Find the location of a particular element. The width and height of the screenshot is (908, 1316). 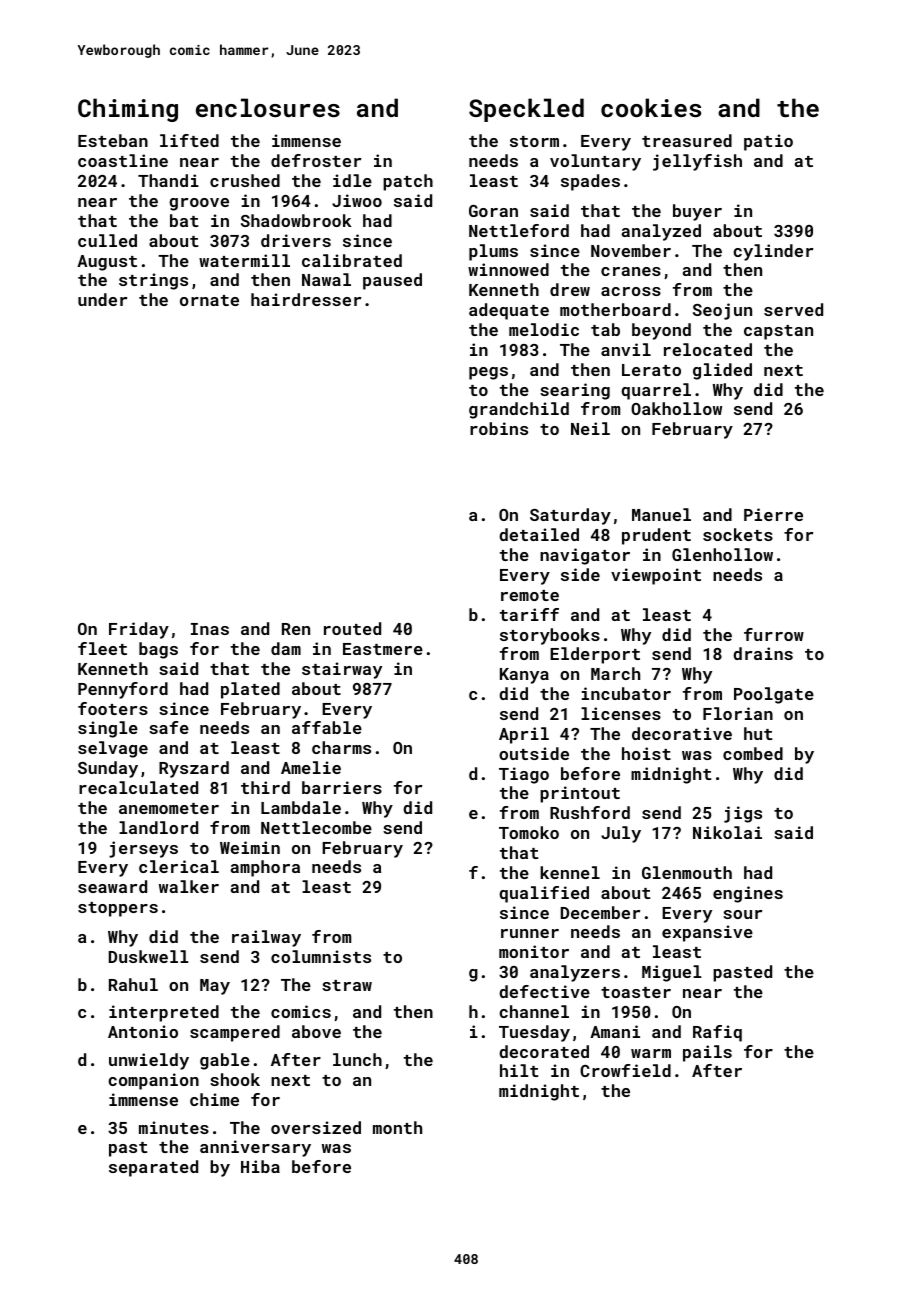

straw is located at coordinates (347, 985).
